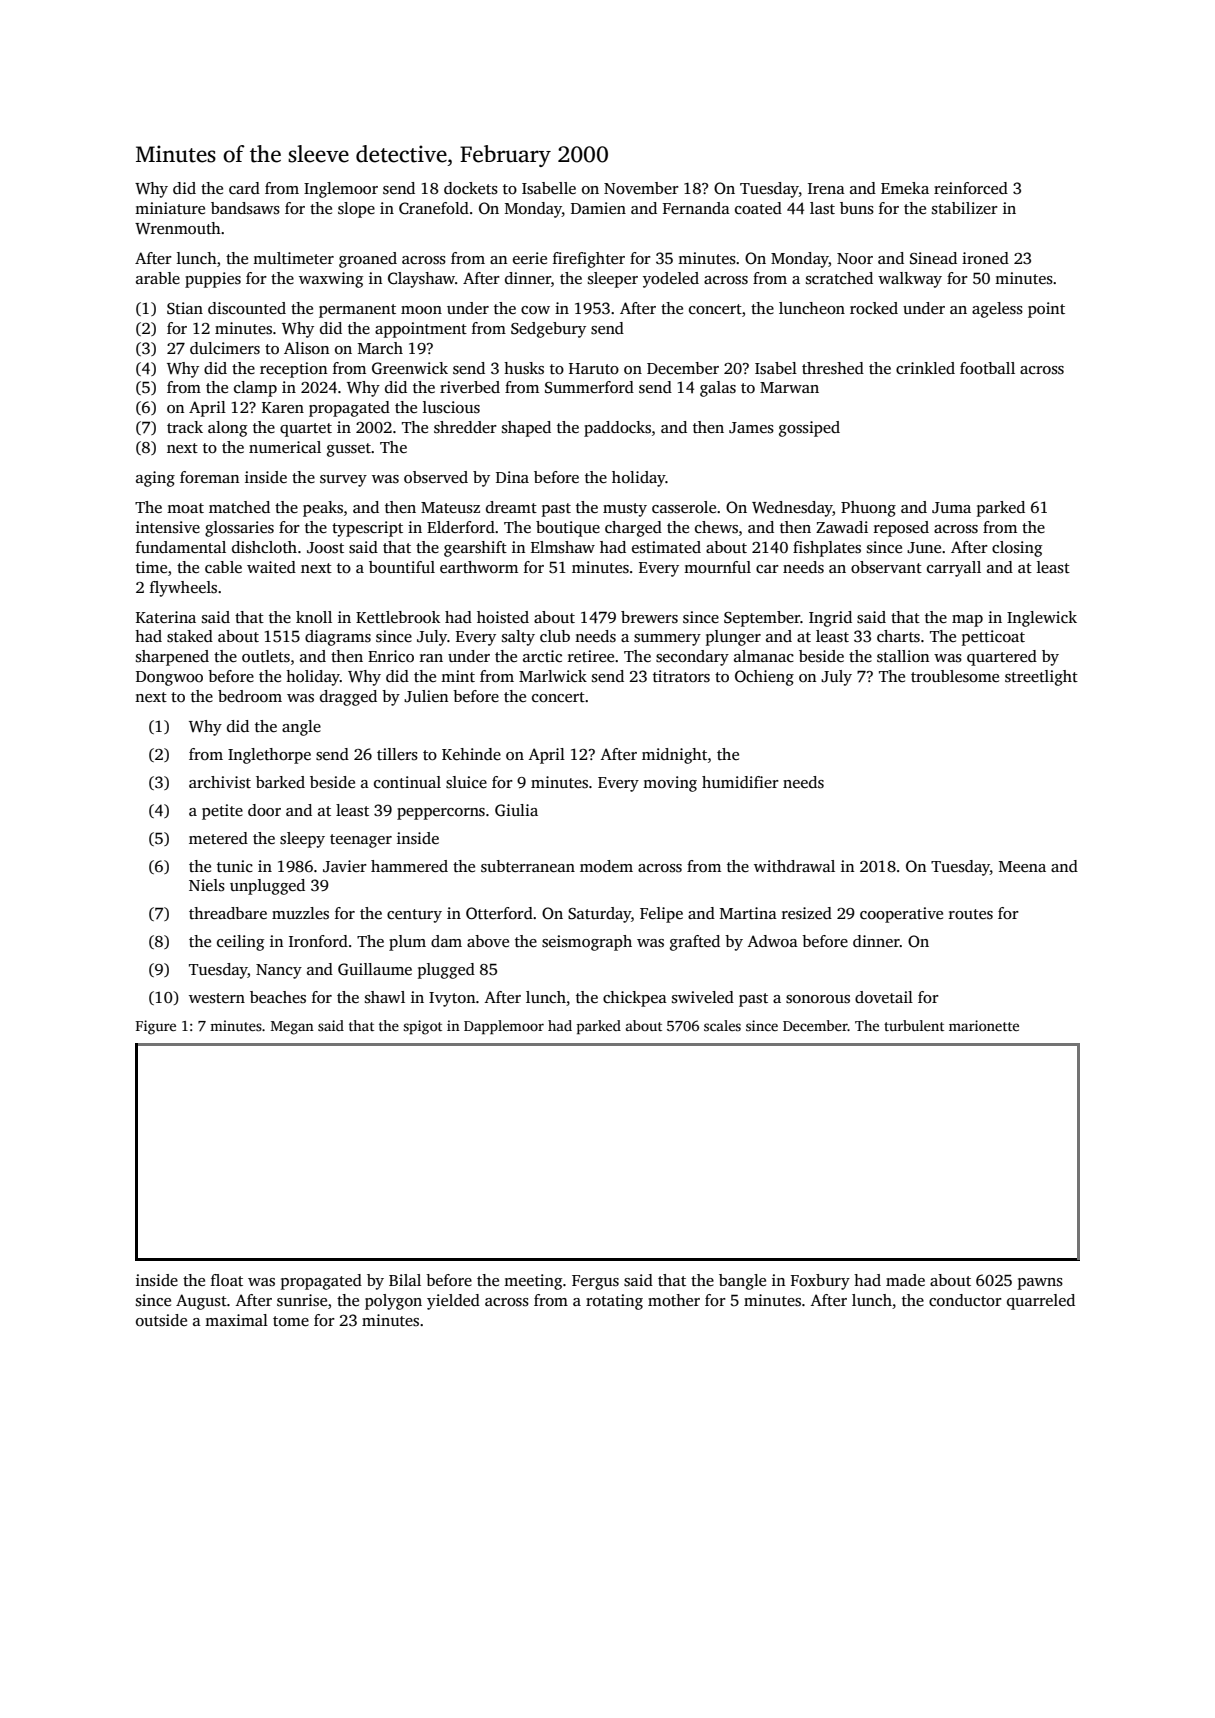  What do you see at coordinates (156, 1027) in the document?
I see `Figure` at bounding box center [156, 1027].
